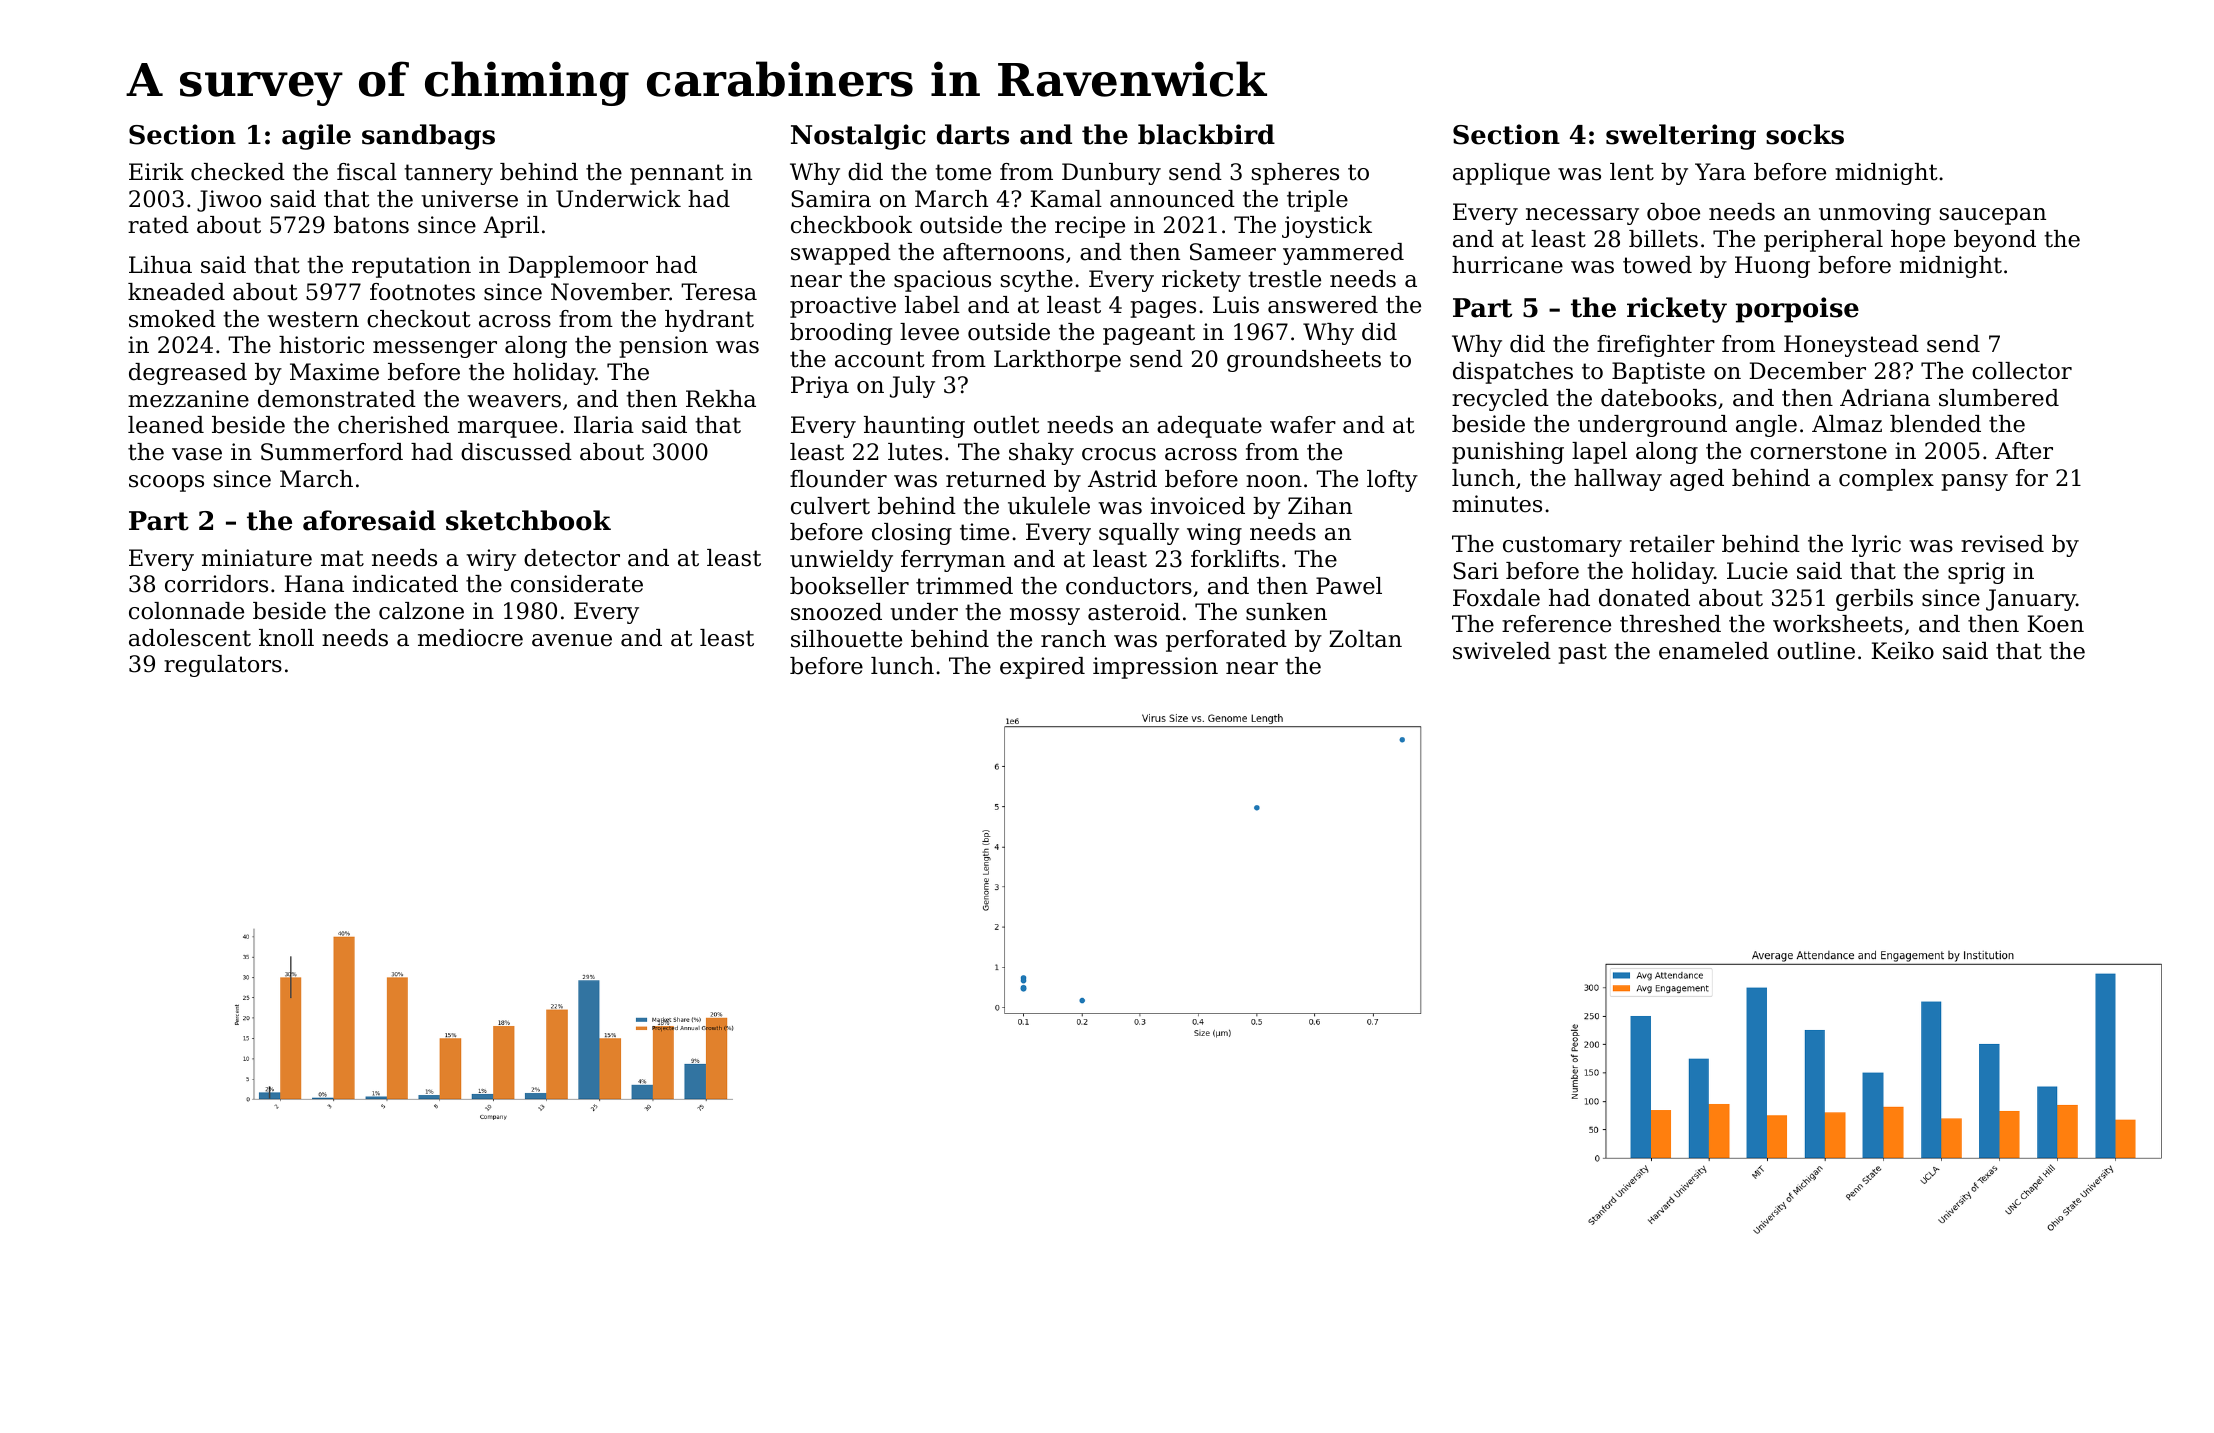  I want to click on mediocre, so click(470, 638).
